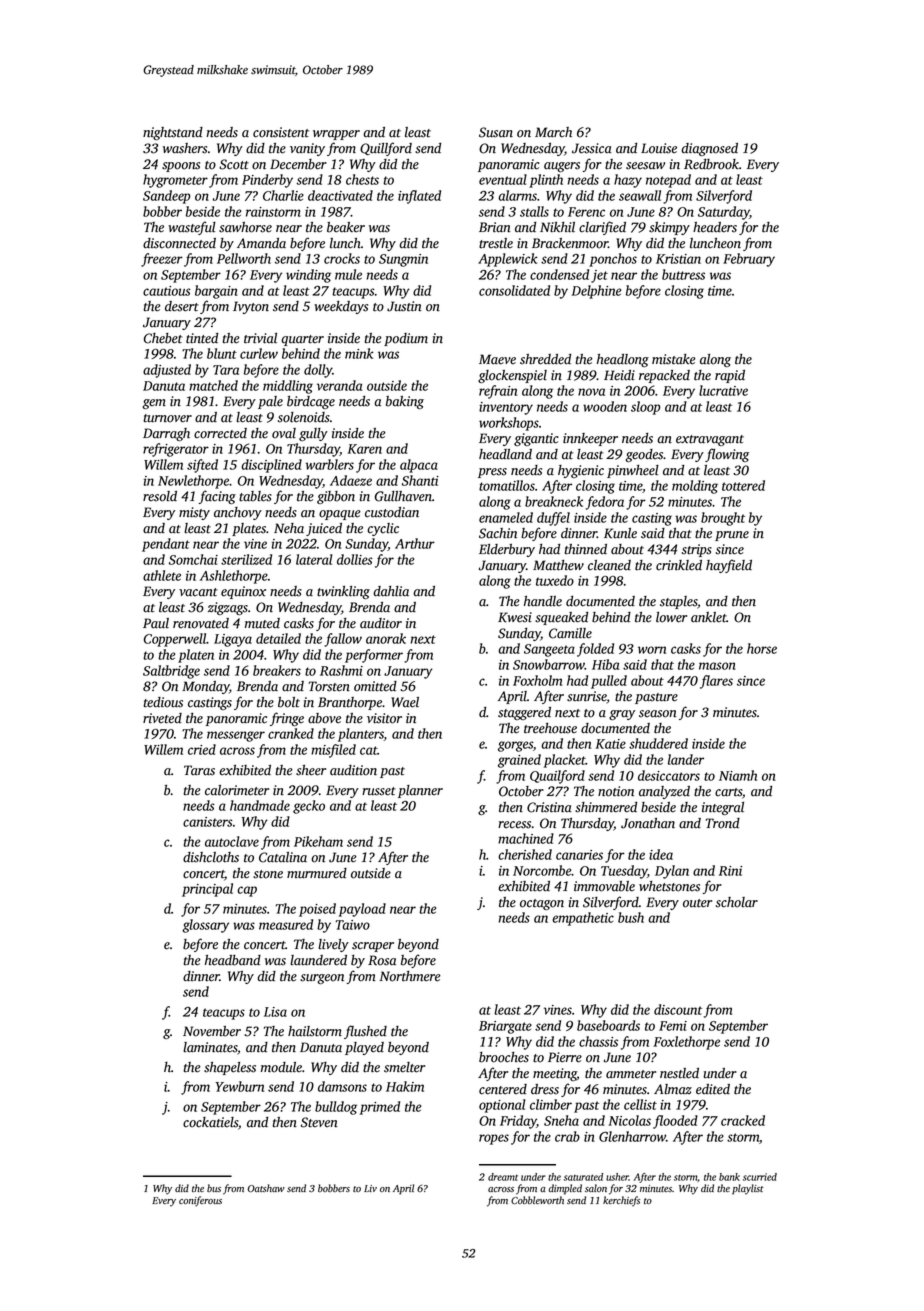 The image size is (924, 1311). I want to click on laminates, so click(210, 1047).
